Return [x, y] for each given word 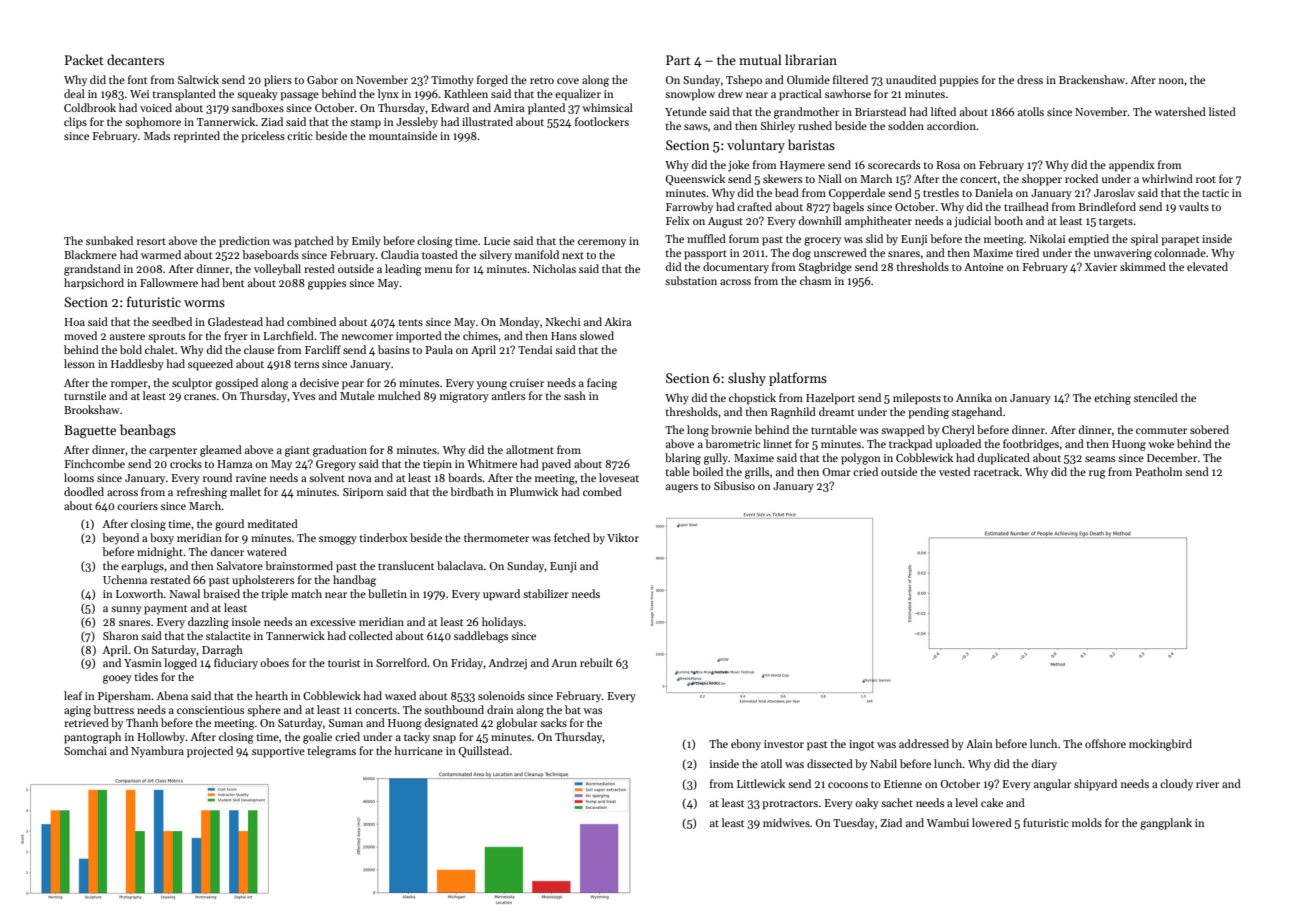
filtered [850, 79]
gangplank [1166, 824]
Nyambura [157, 751]
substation [691, 280]
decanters [135, 59]
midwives [786, 822]
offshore [1105, 743]
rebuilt [596, 662]
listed [1222, 111]
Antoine [984, 267]
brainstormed [299, 565]
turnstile [85, 395]
